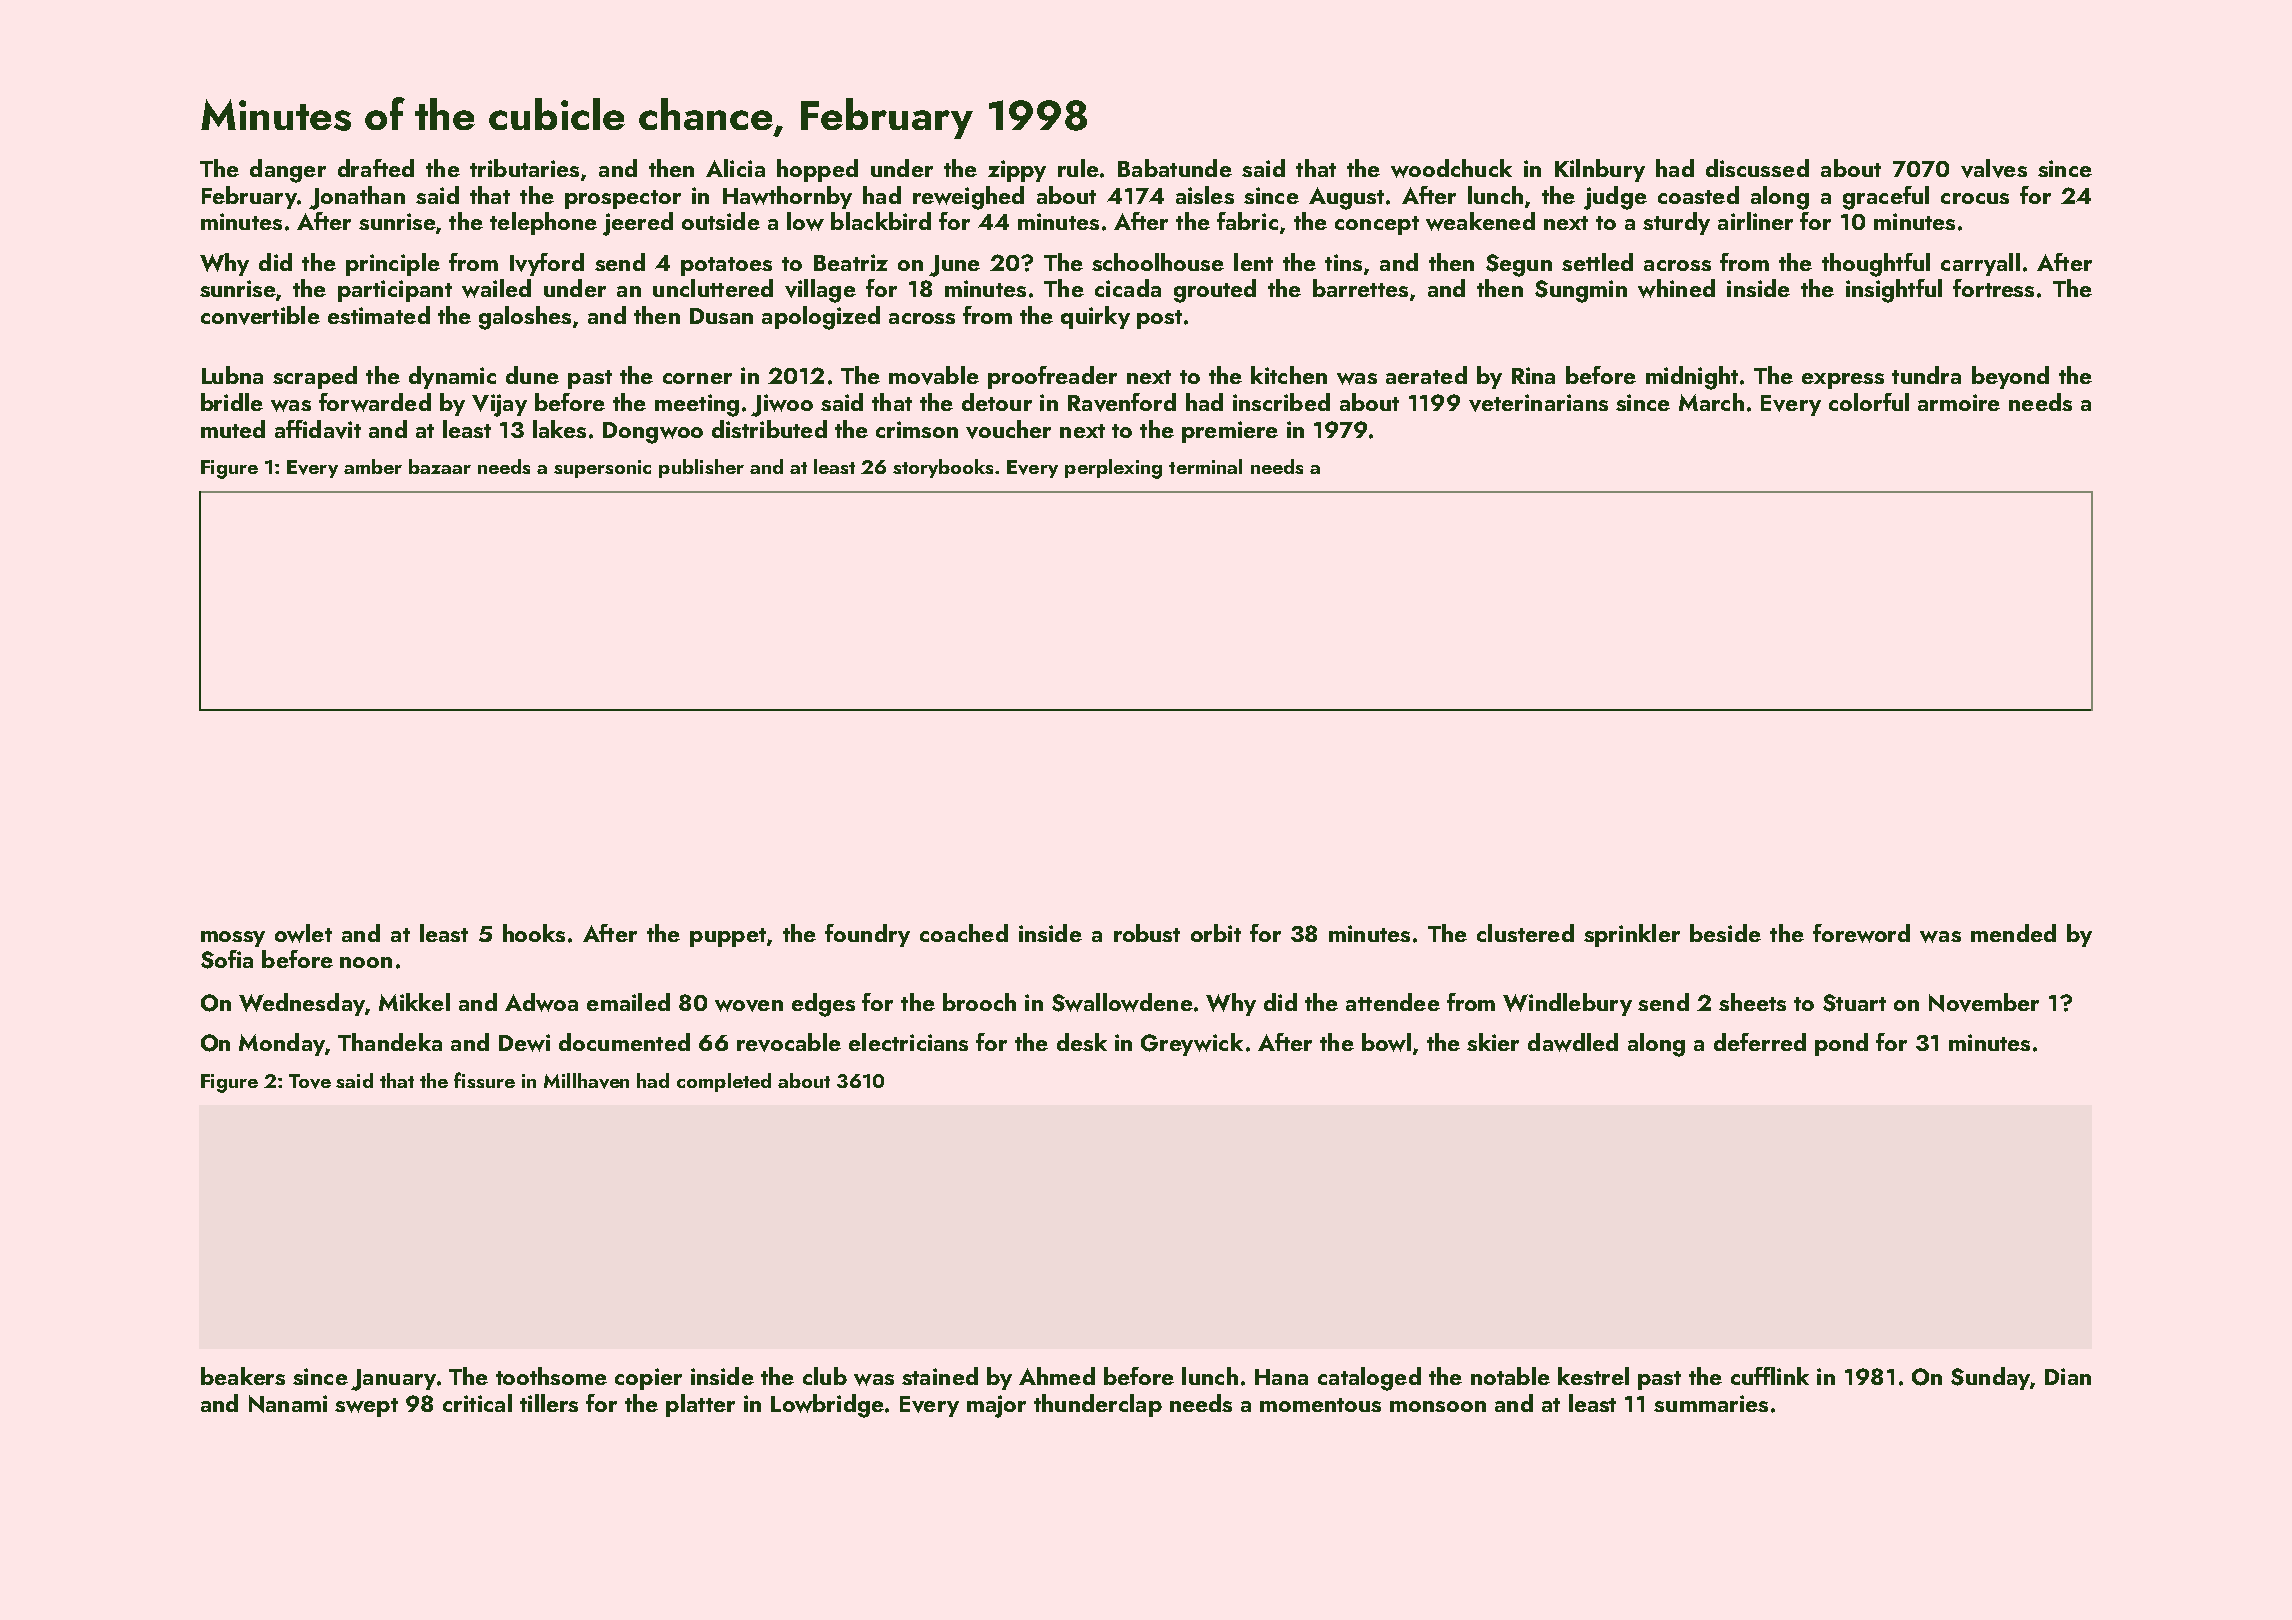 The image size is (2292, 1620). Describe the element at coordinates (1632, 935) in the screenshot. I see `sprinkler` at that location.
